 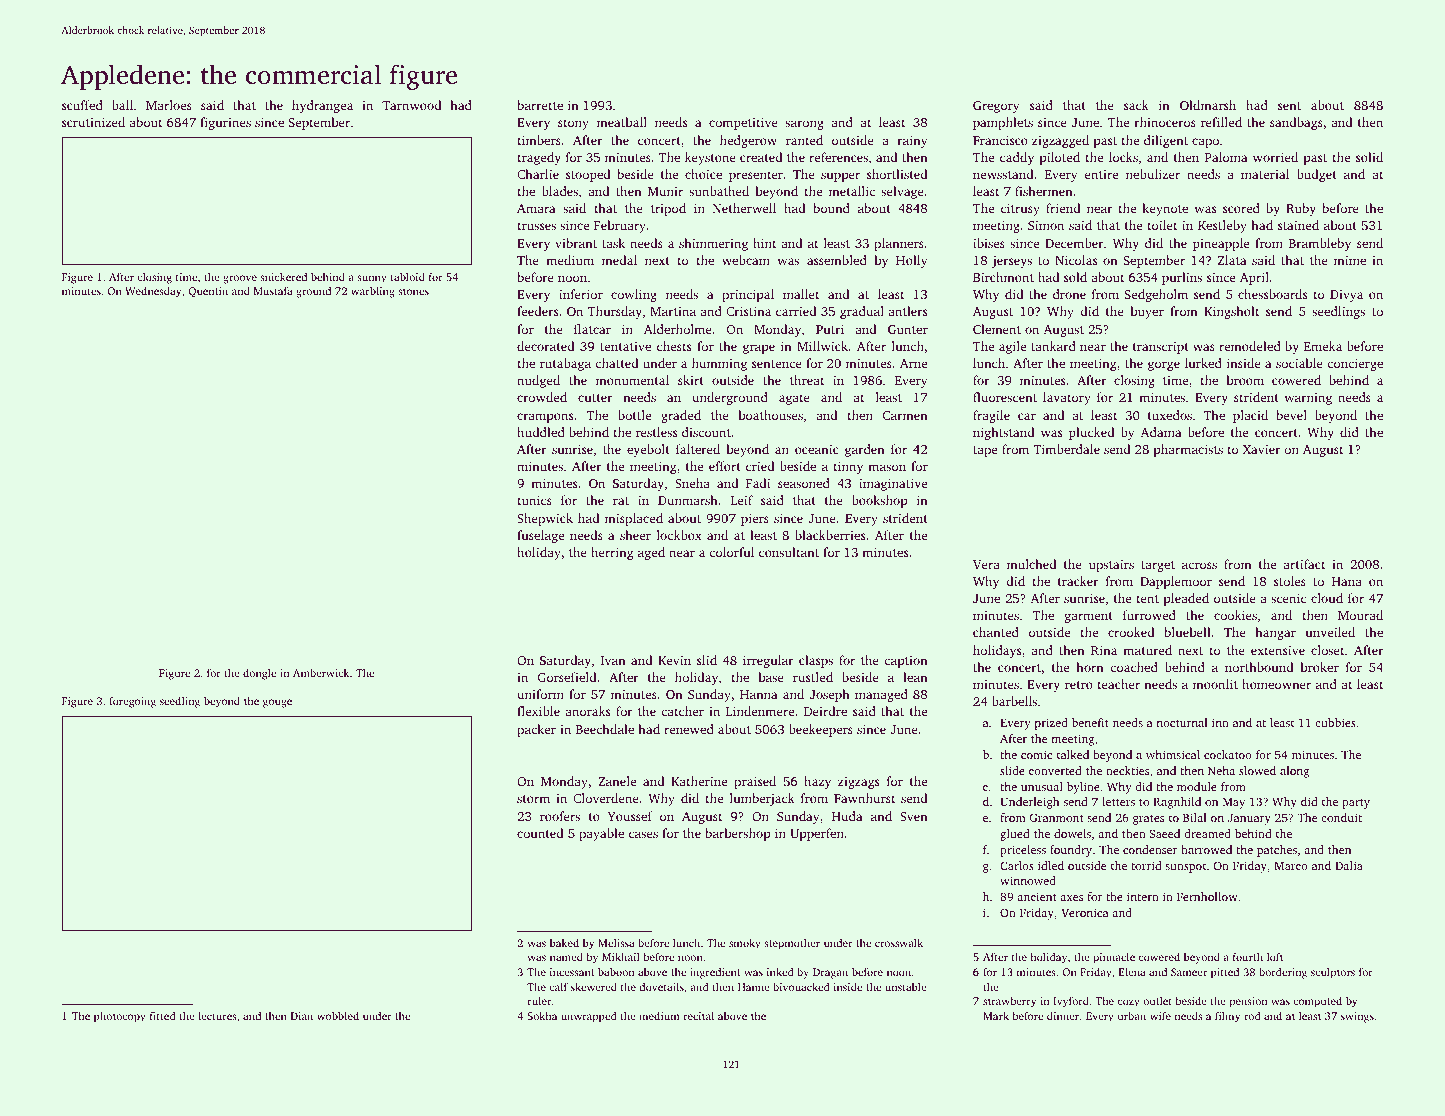 What do you see at coordinates (163, 1016) in the page?
I see `fitted` at bounding box center [163, 1016].
